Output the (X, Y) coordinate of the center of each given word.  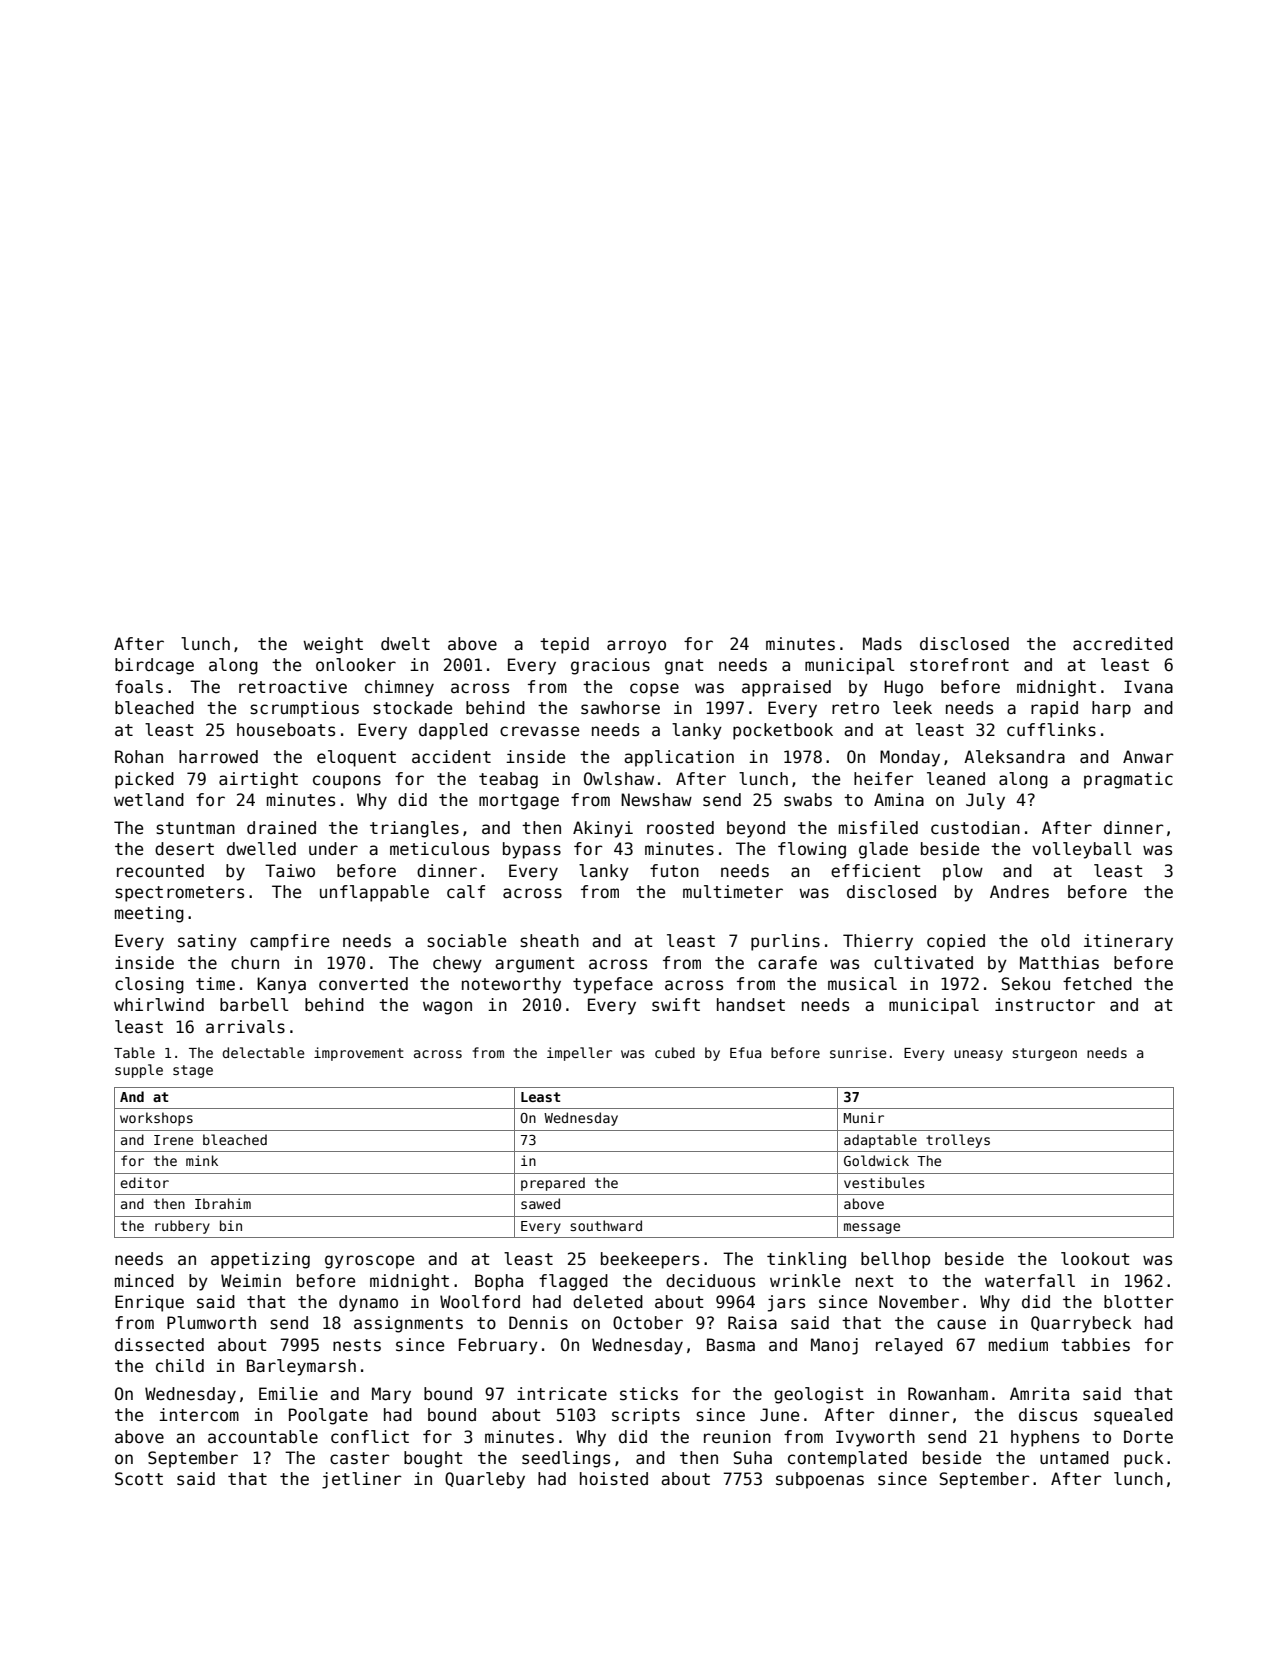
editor (144, 1182)
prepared (553, 1184)
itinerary (1128, 942)
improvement (359, 1054)
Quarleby (485, 1480)
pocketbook (783, 731)
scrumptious (304, 709)
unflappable (374, 893)
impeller (579, 1054)
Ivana (1148, 687)
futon (674, 871)
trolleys (958, 1141)
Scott (139, 1479)
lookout (1095, 1259)
